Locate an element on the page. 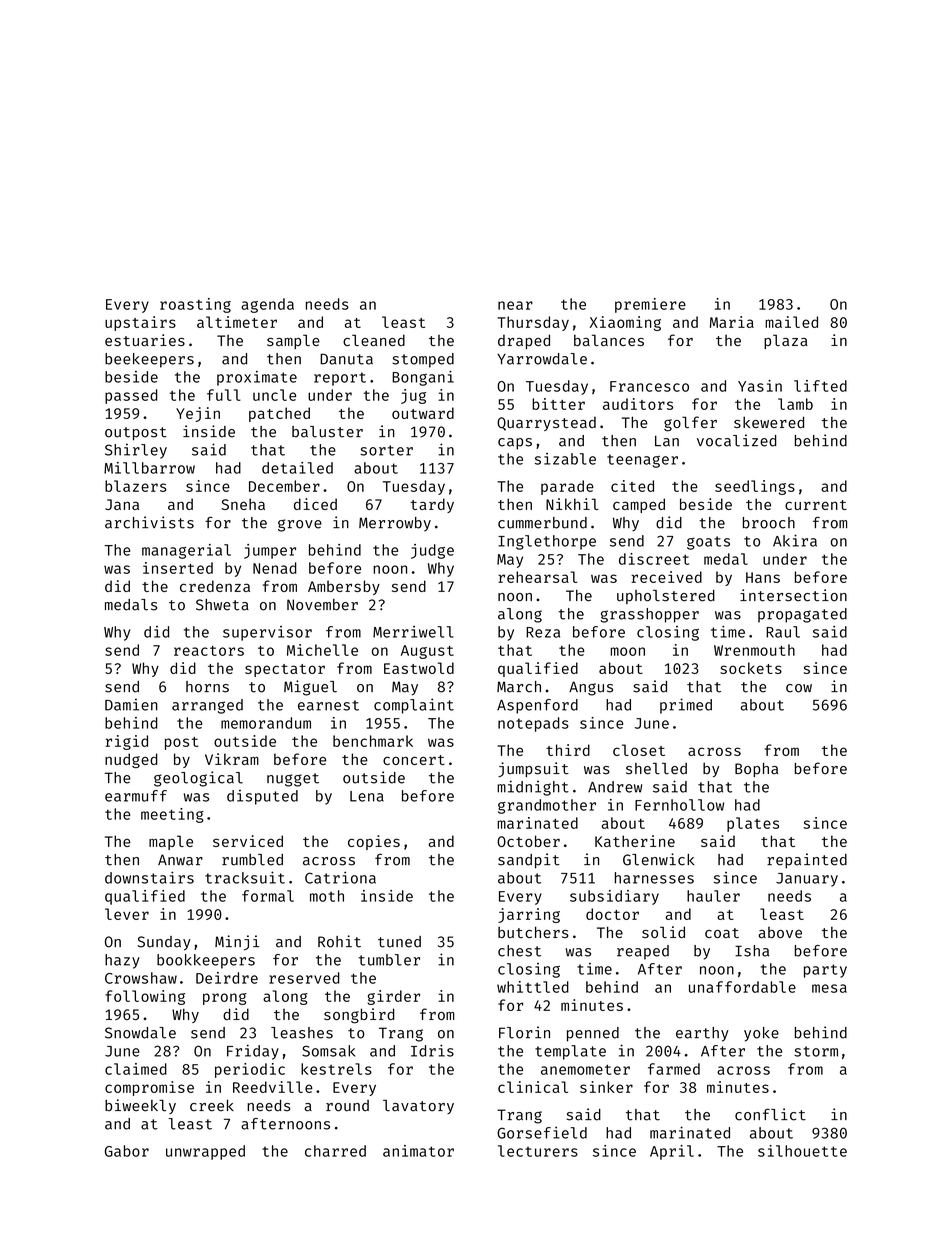 This page has width=952, height=1233. charred is located at coordinates (335, 1151).
